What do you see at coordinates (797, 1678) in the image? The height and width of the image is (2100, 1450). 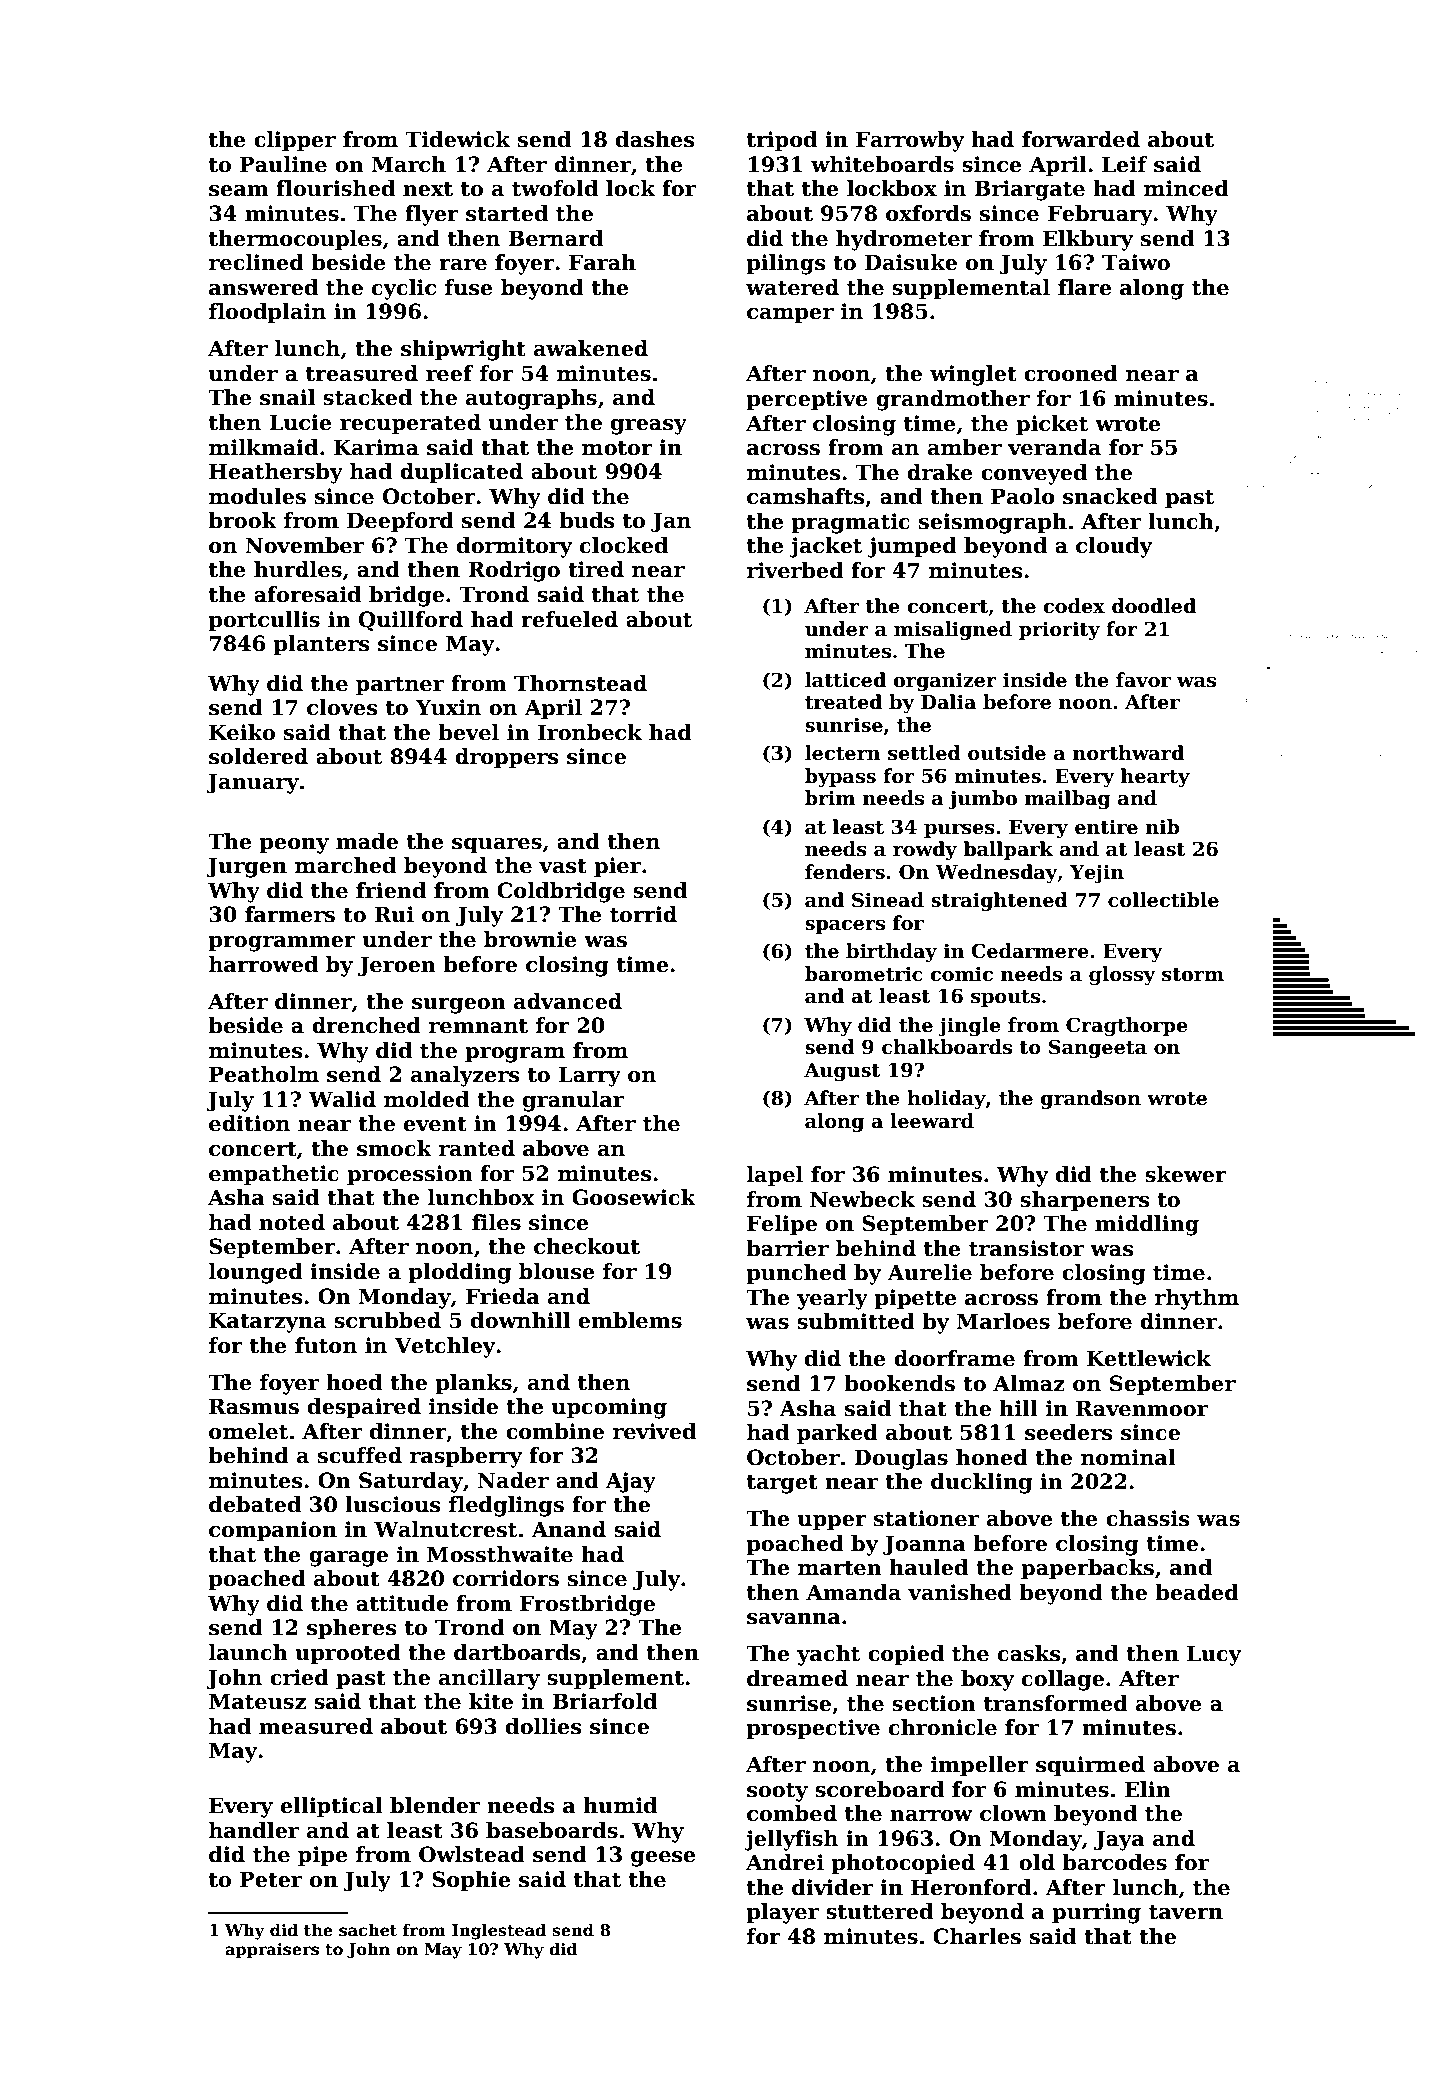 I see `dreamed` at bounding box center [797, 1678].
